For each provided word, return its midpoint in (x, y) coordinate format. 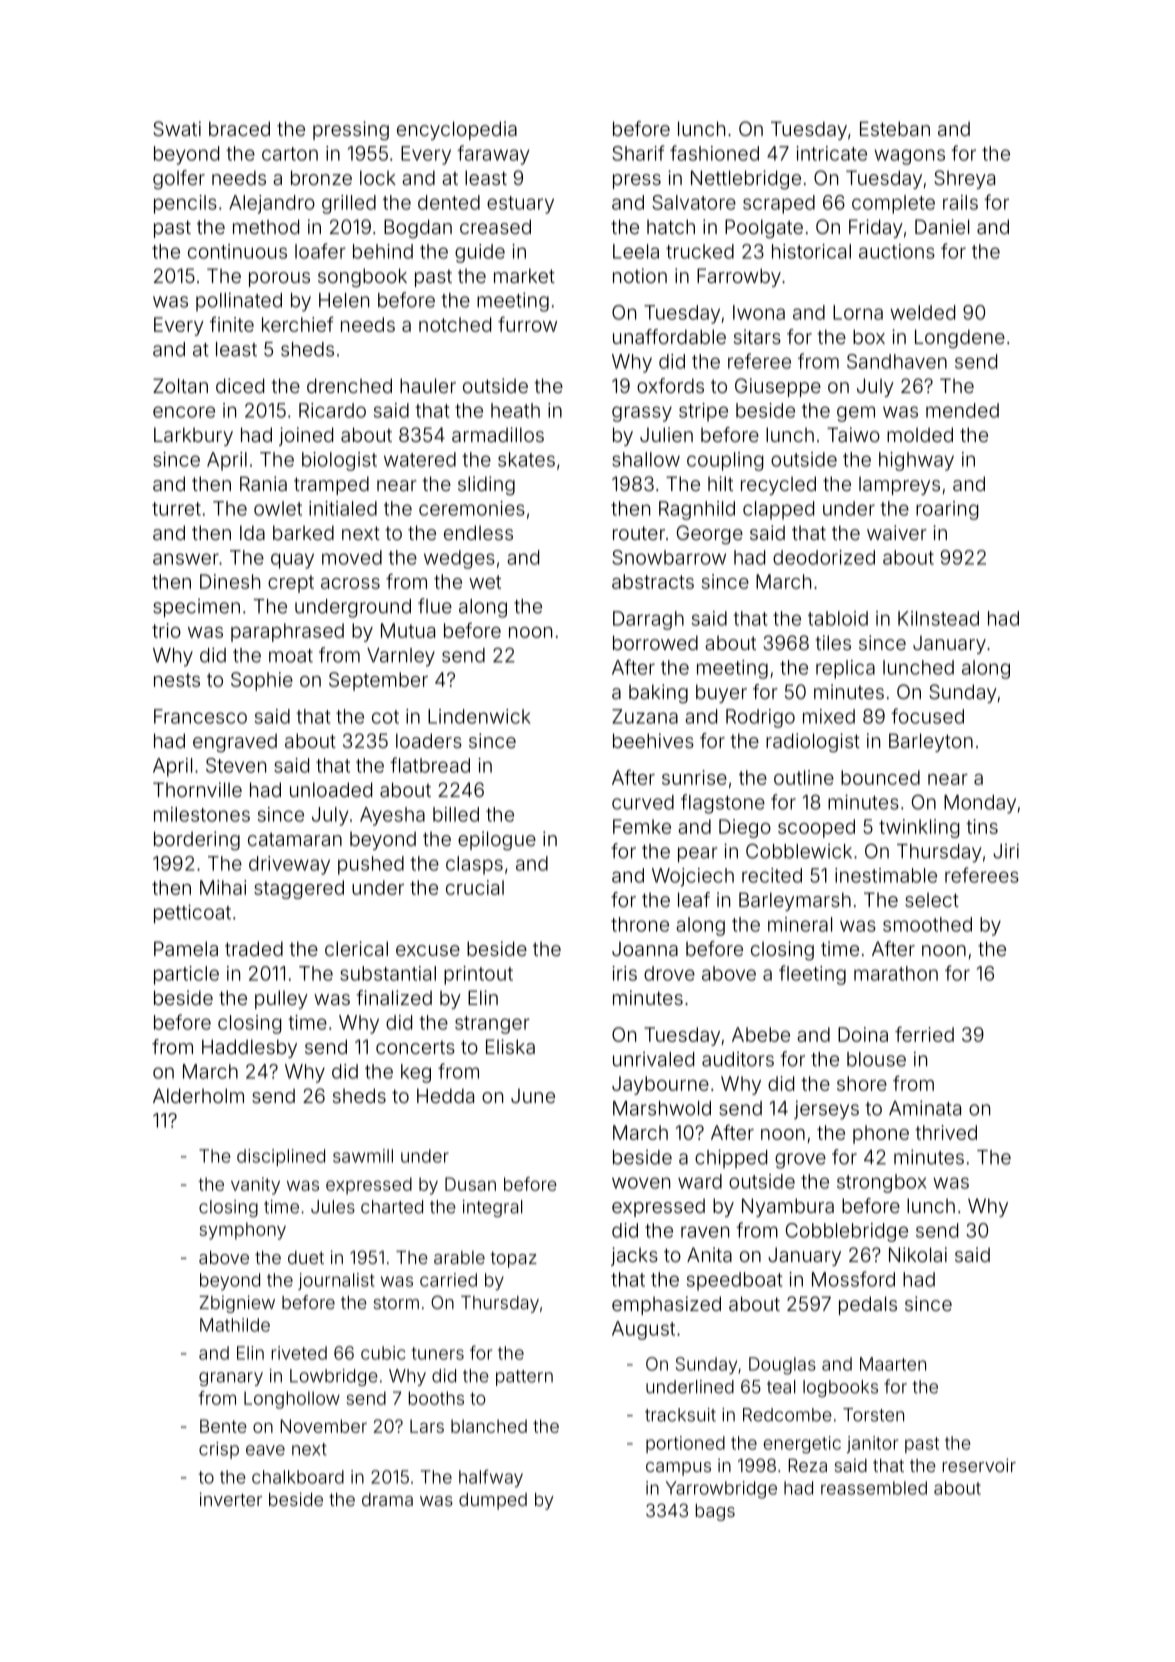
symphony (242, 1231)
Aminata (925, 1108)
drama (387, 1499)
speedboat (735, 1281)
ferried (924, 1034)
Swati (177, 128)
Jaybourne (660, 1085)
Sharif (638, 153)
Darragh (648, 620)
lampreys (899, 485)
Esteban (895, 128)
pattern (524, 1378)
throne (640, 924)
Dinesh (230, 581)
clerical (356, 948)
